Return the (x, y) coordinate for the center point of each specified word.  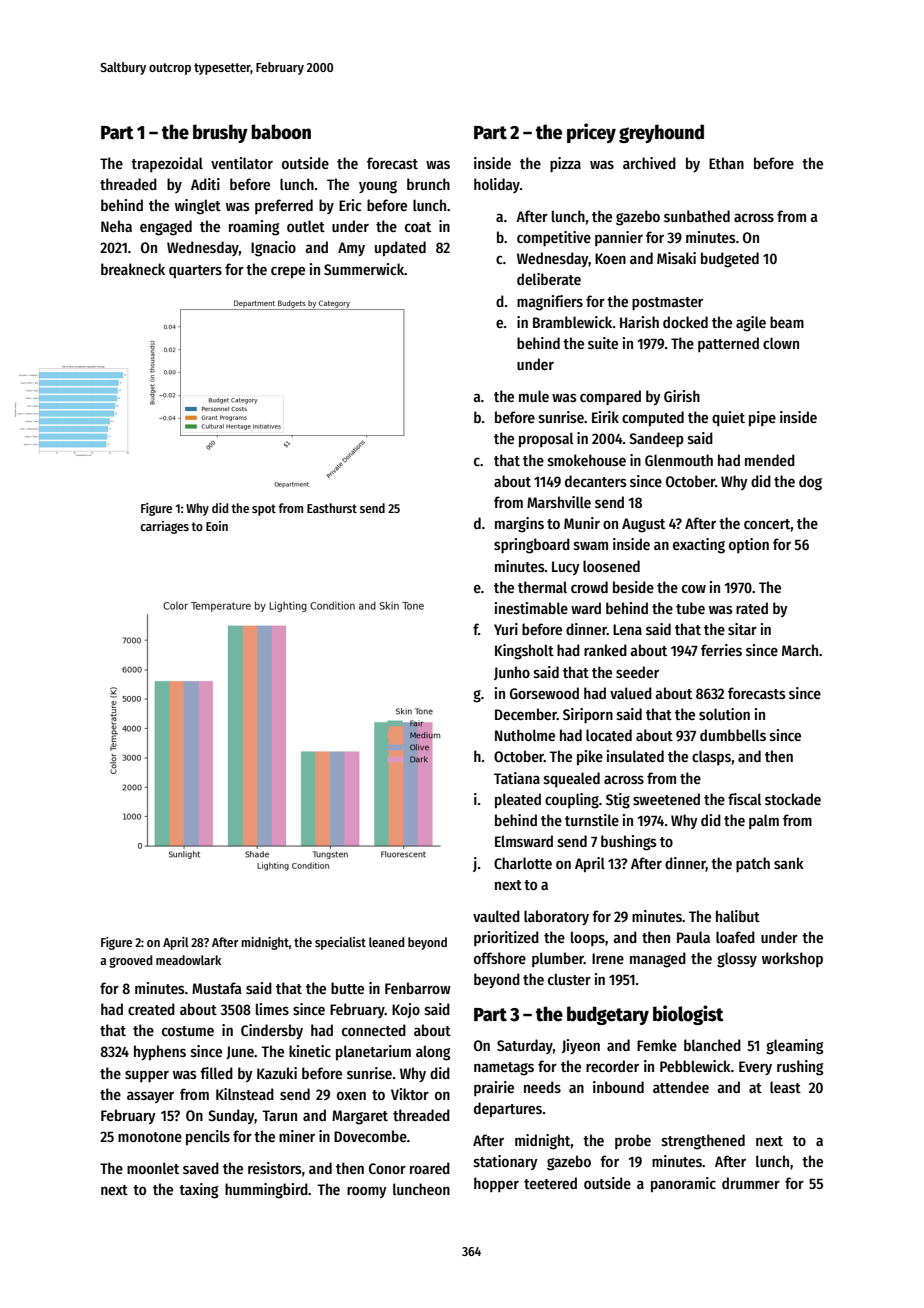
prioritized (506, 938)
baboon (281, 132)
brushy (220, 133)
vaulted (496, 916)
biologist (688, 1015)
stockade (793, 799)
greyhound (661, 133)
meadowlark (188, 960)
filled (216, 1073)
